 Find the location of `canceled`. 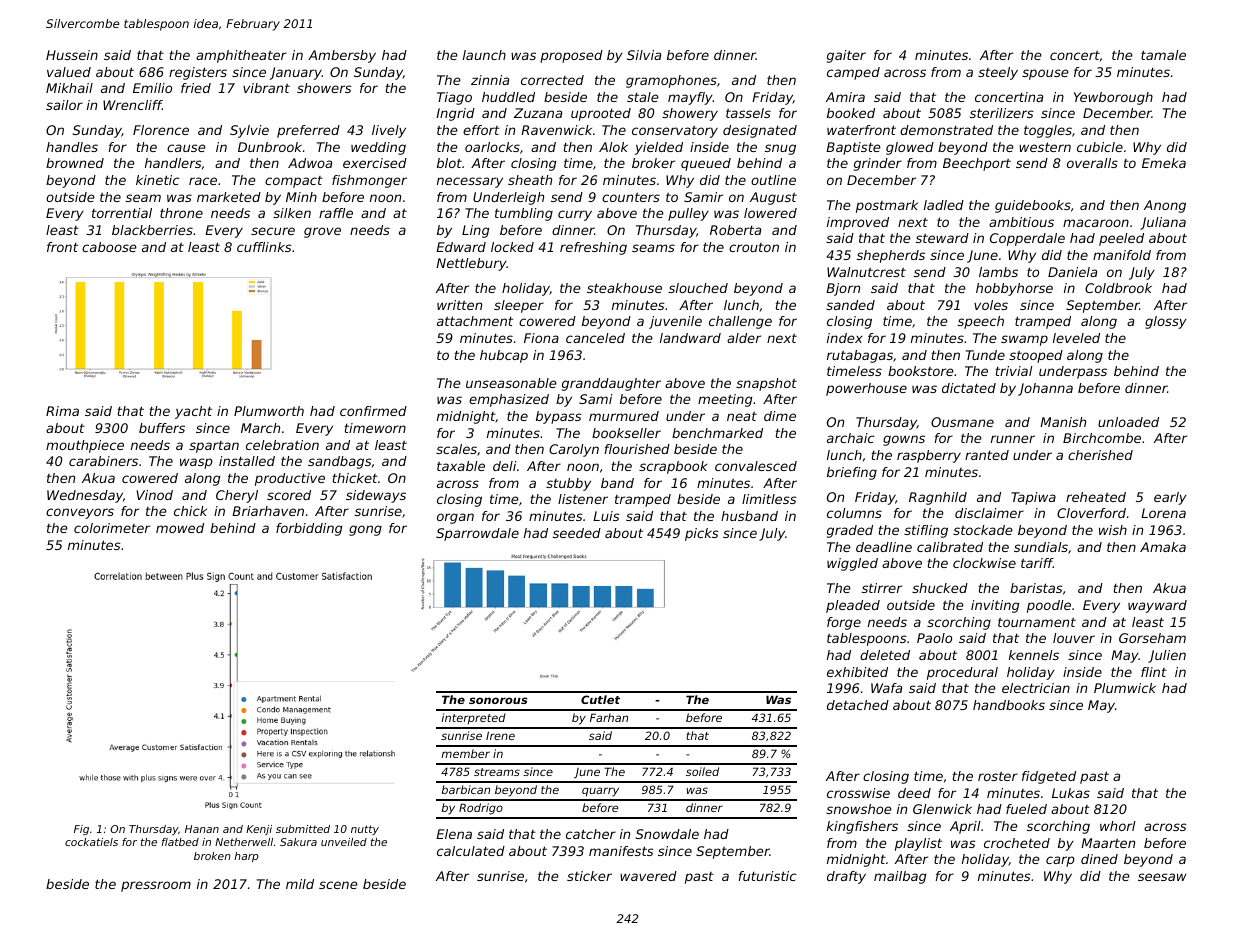

canceled is located at coordinates (595, 338).
